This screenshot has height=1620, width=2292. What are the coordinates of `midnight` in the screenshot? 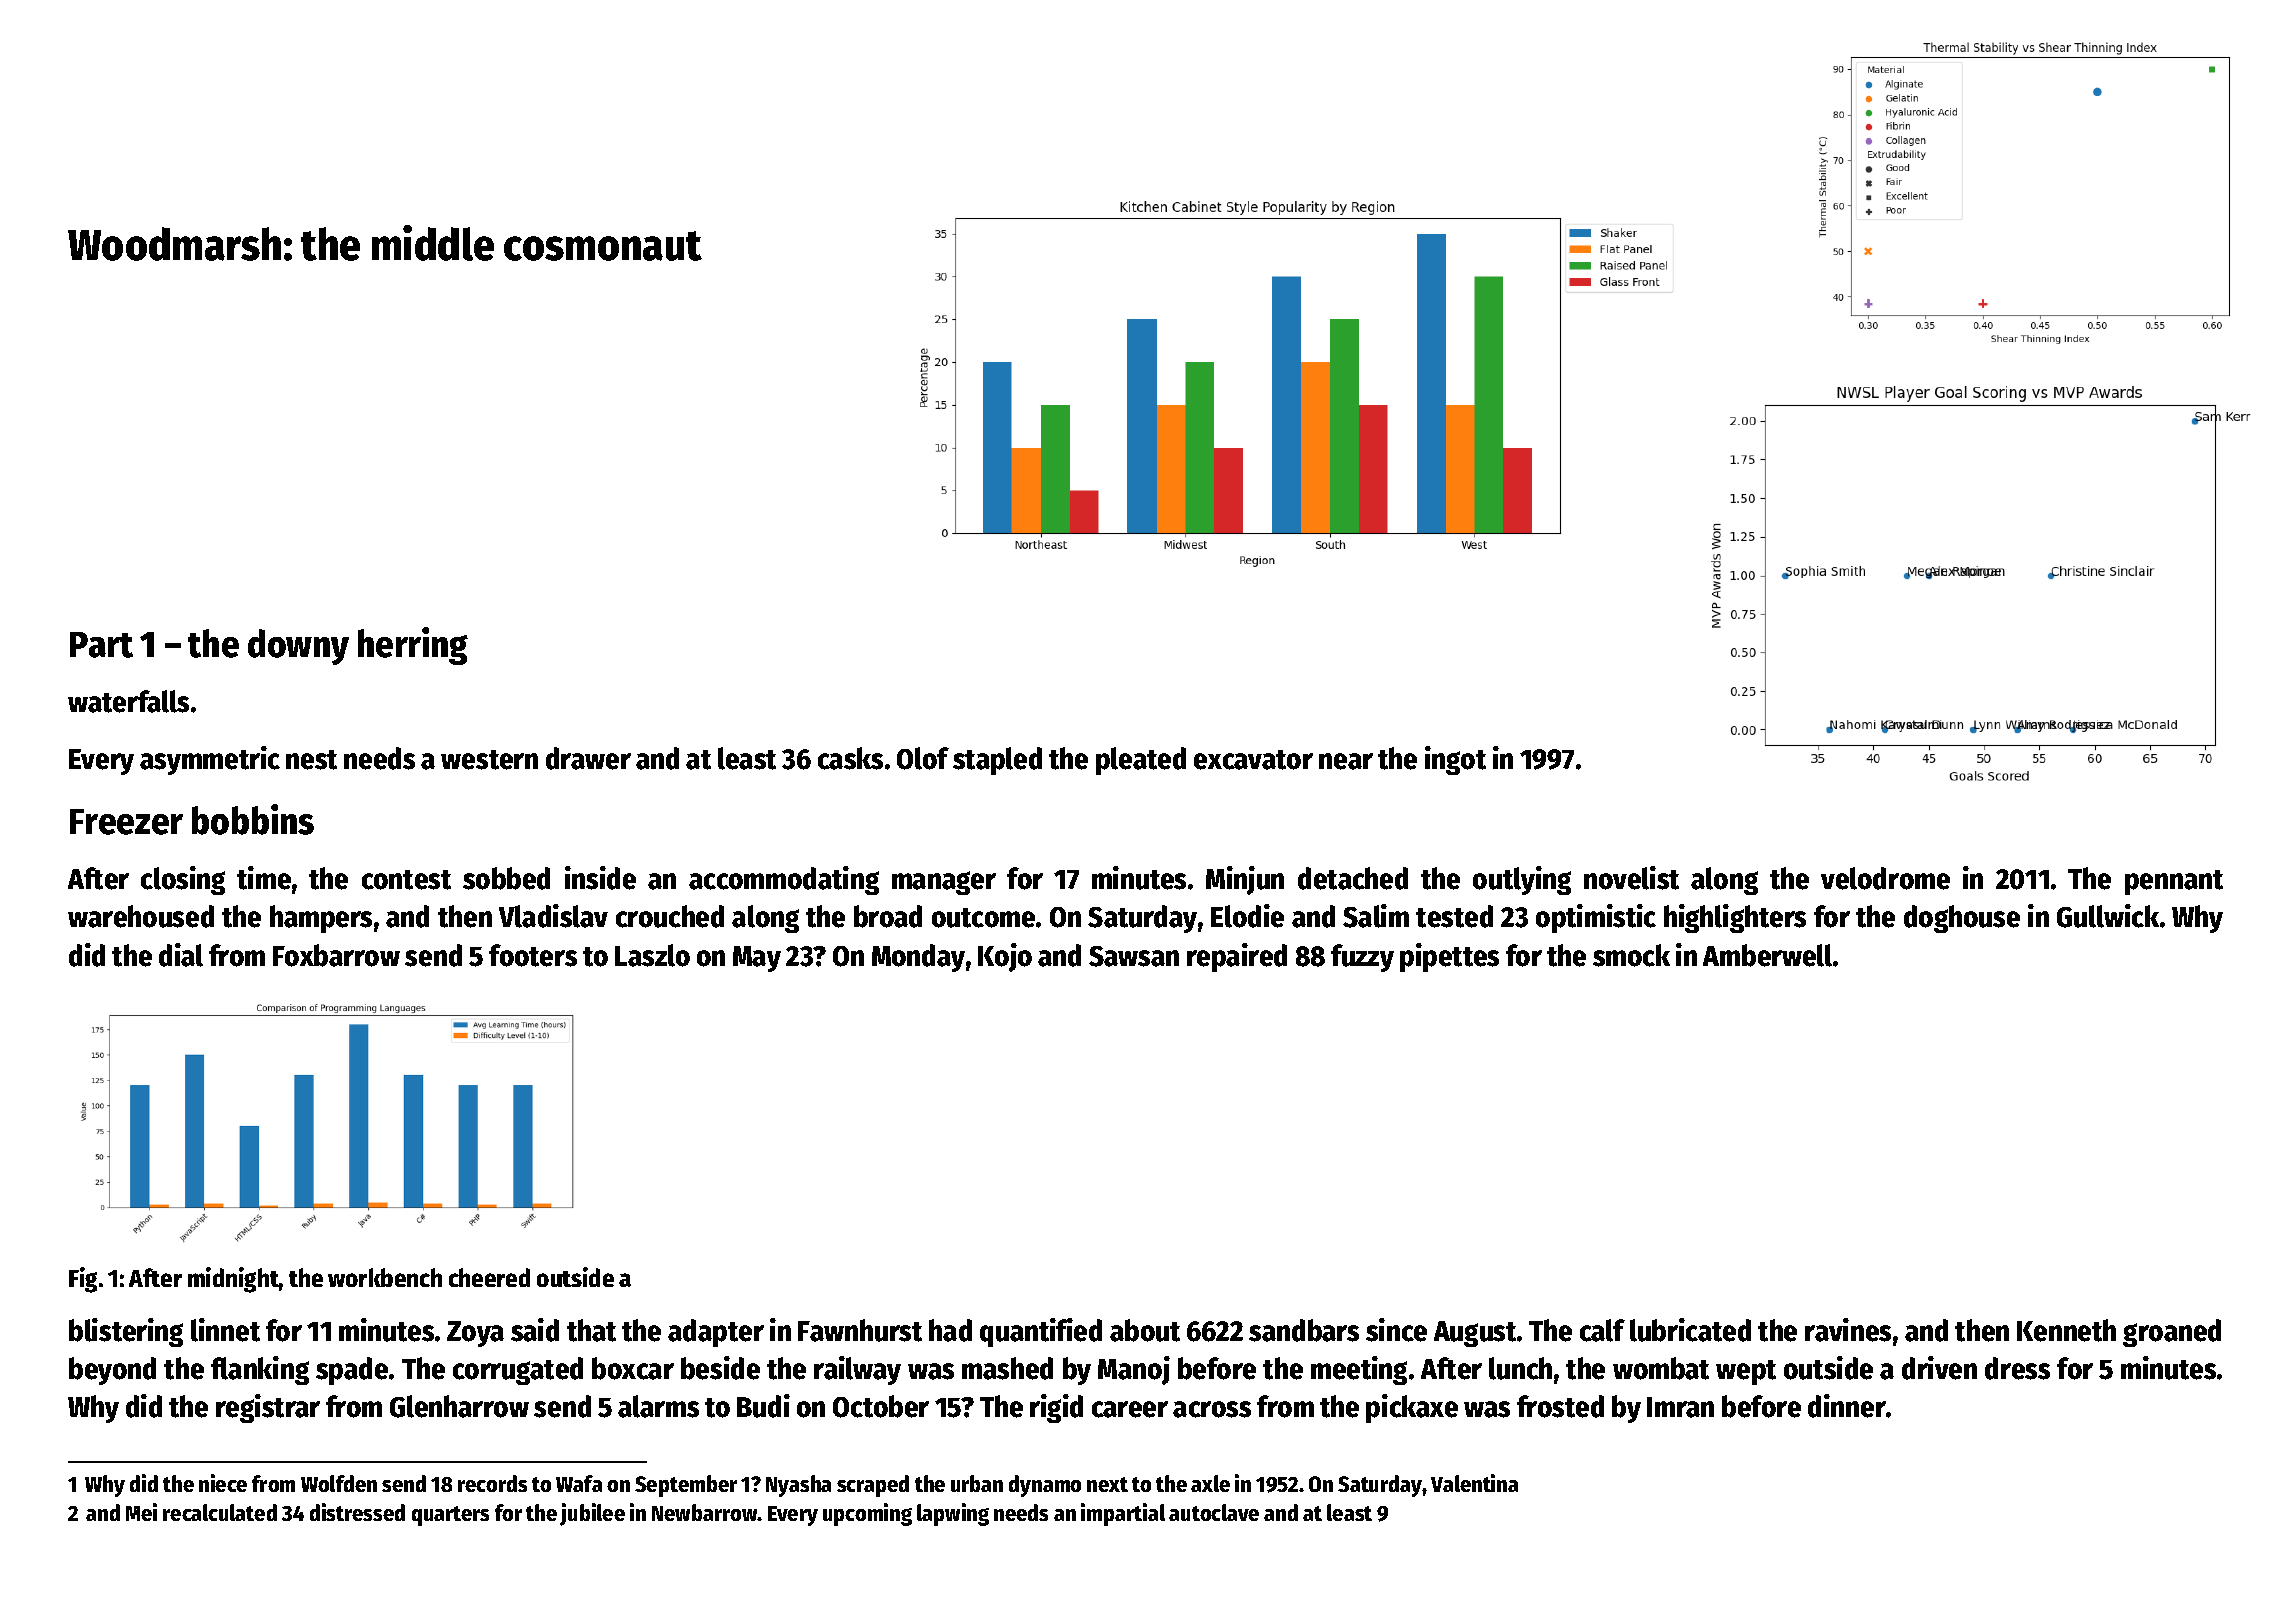 It's located at (233, 1280).
